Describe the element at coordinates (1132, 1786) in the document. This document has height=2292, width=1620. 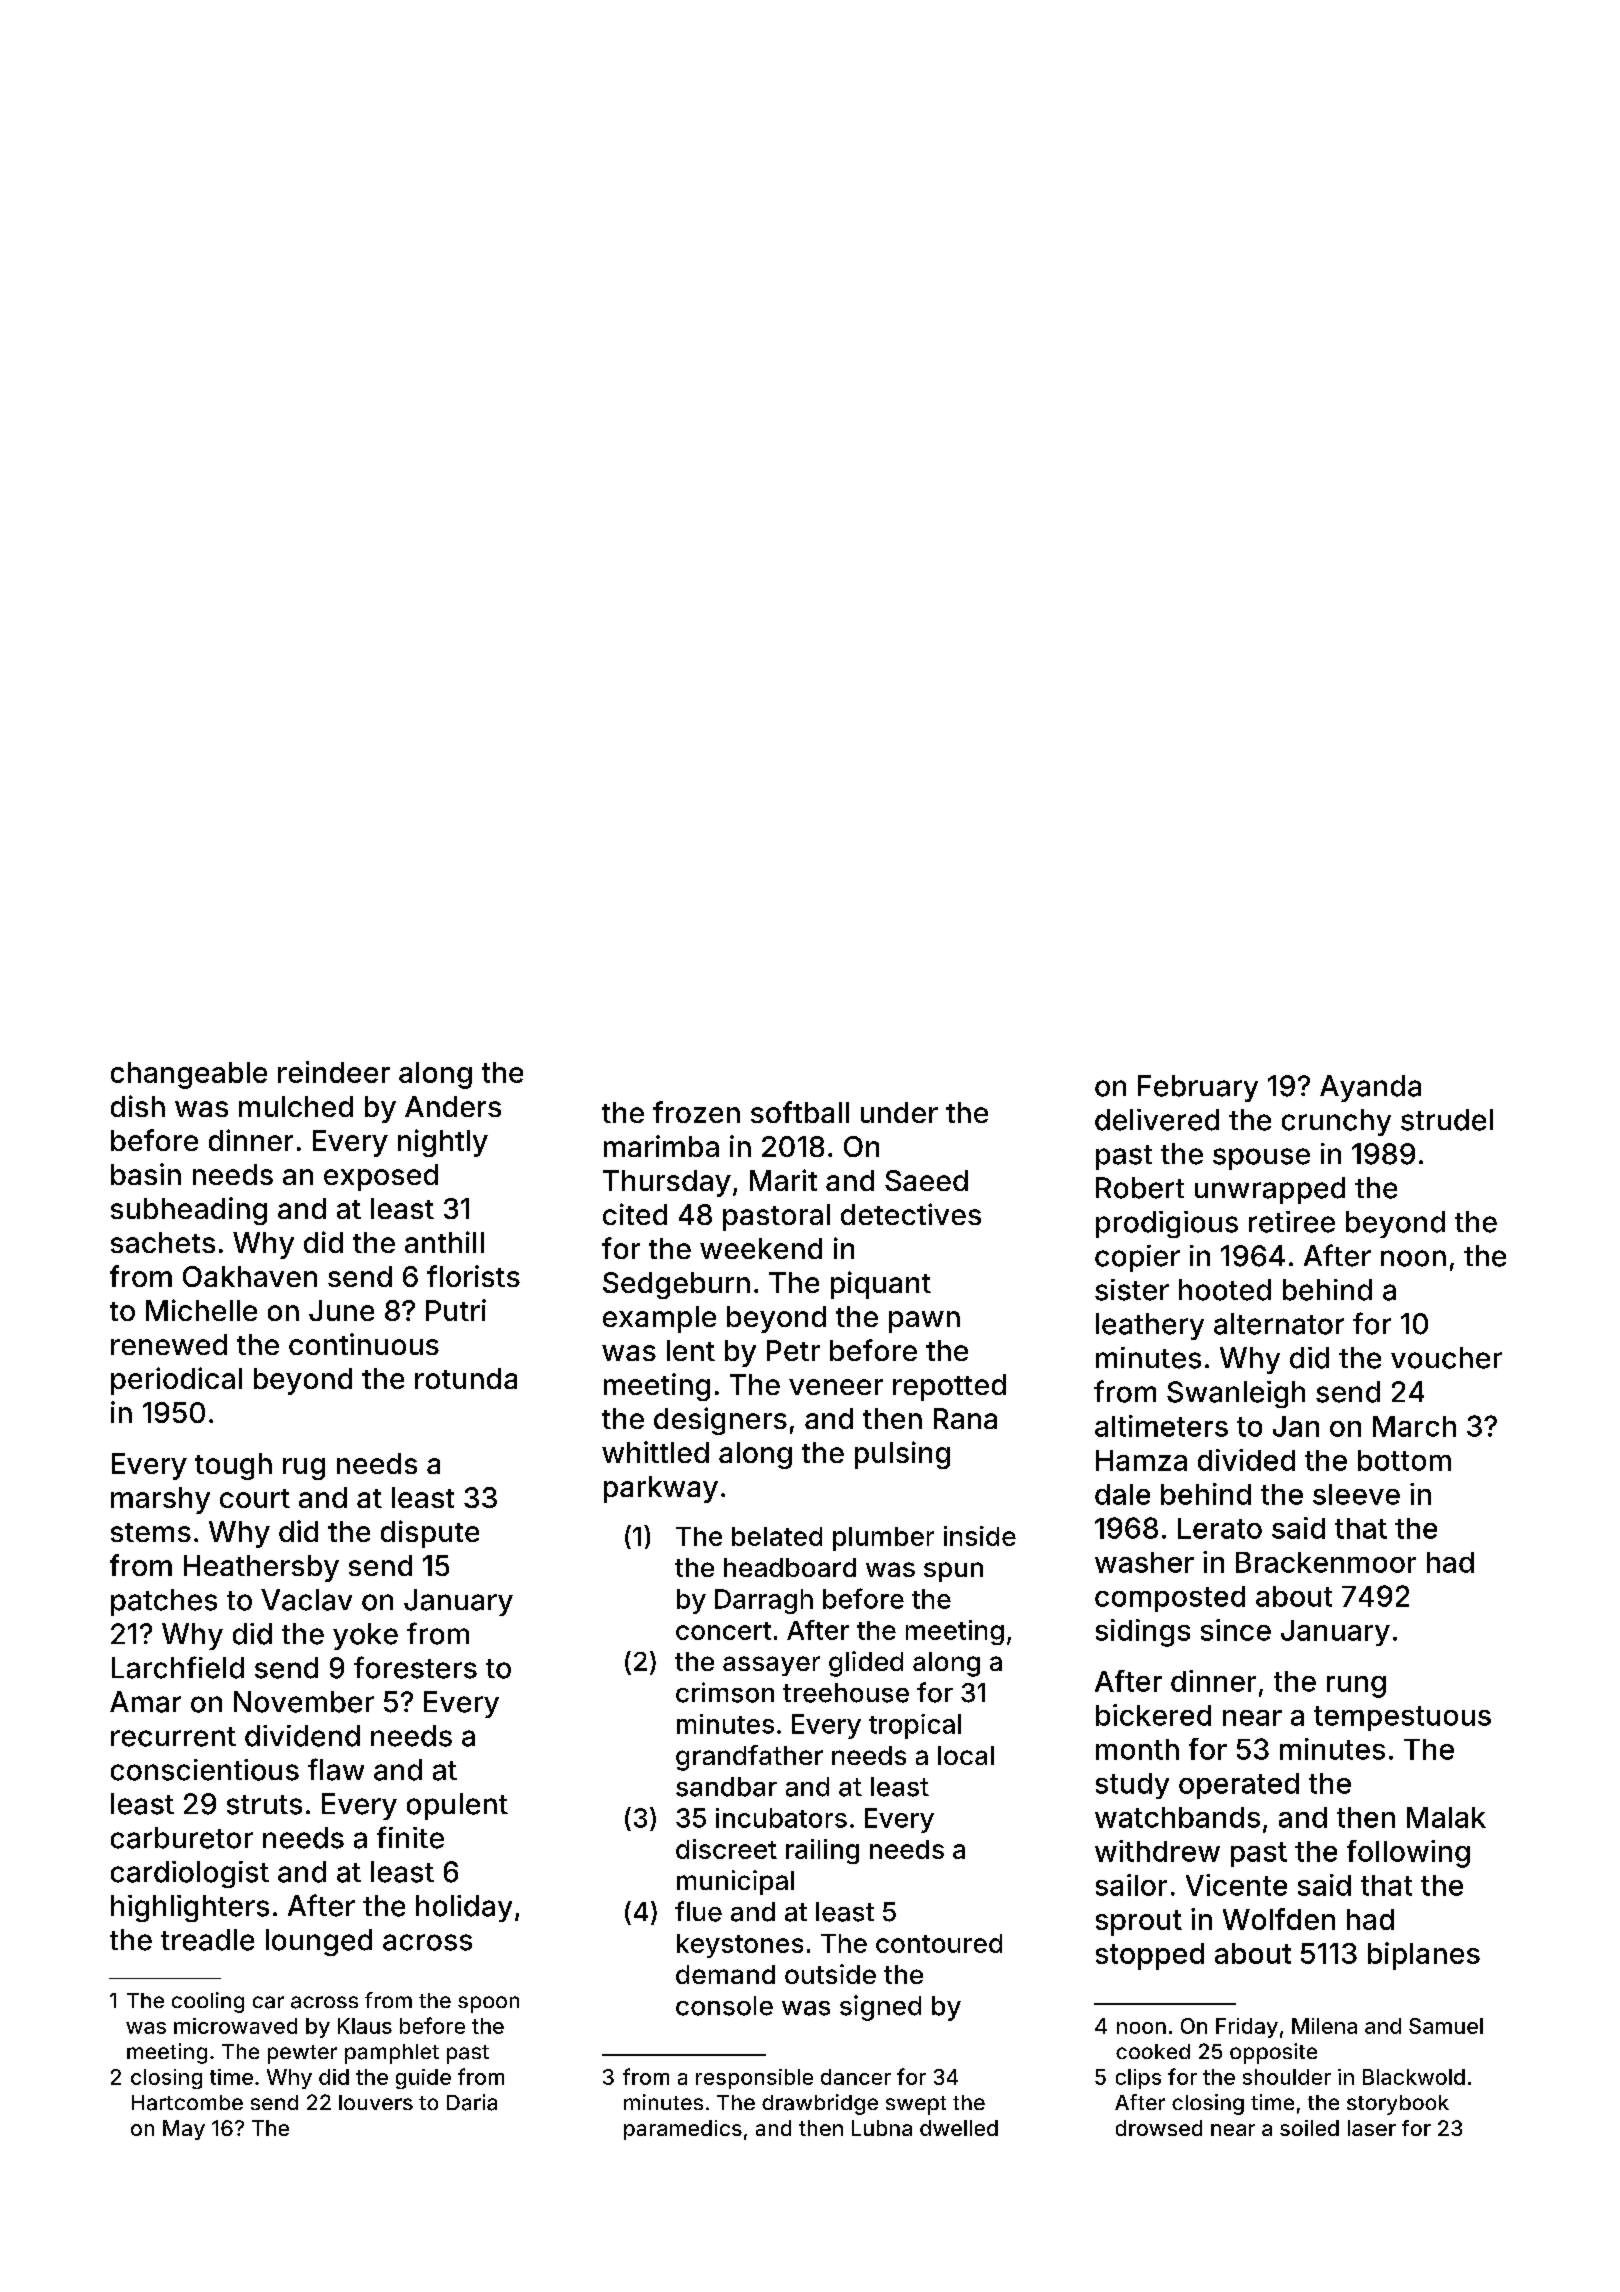
I see `study` at that location.
